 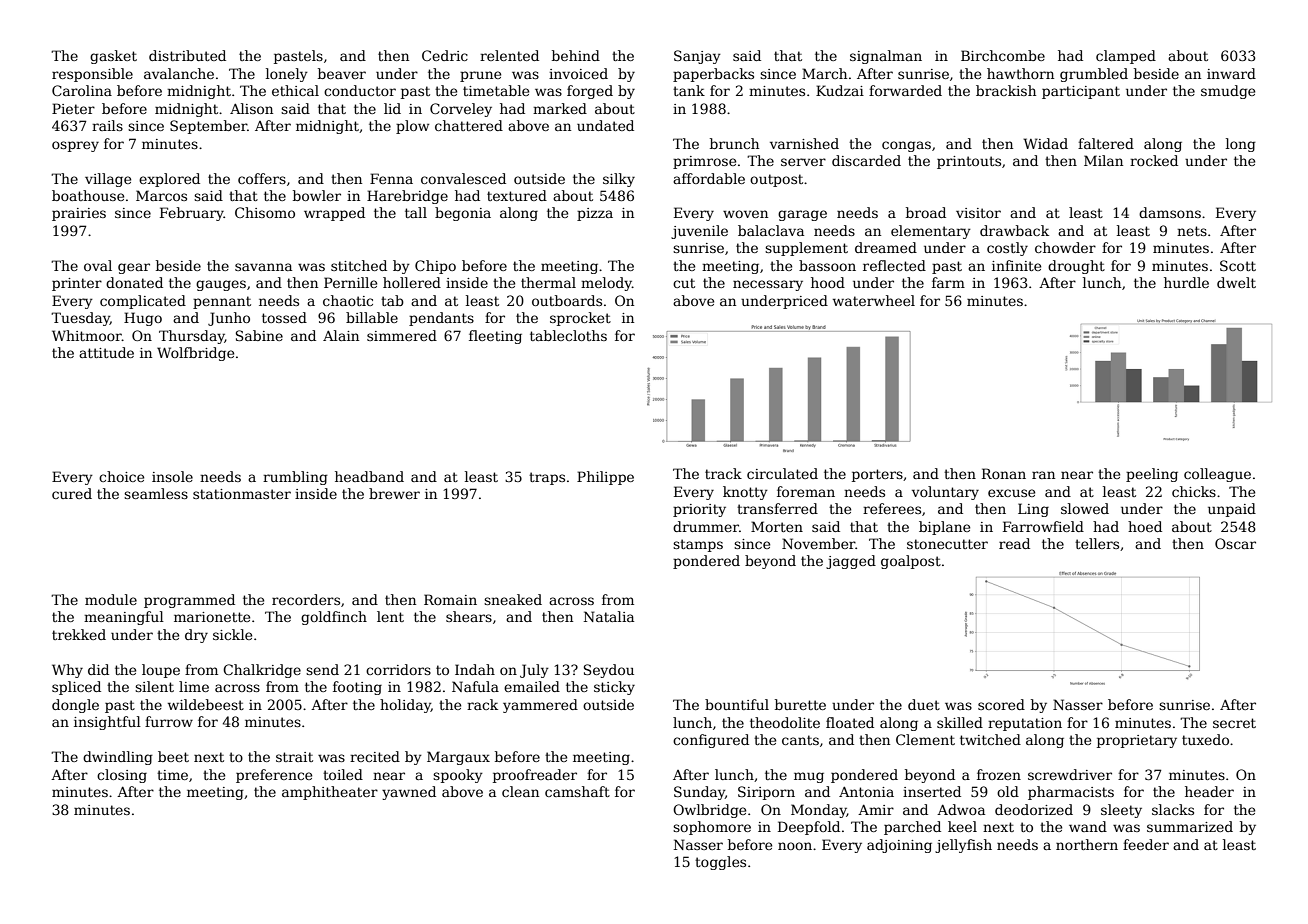 I want to click on traps, so click(x=547, y=478).
